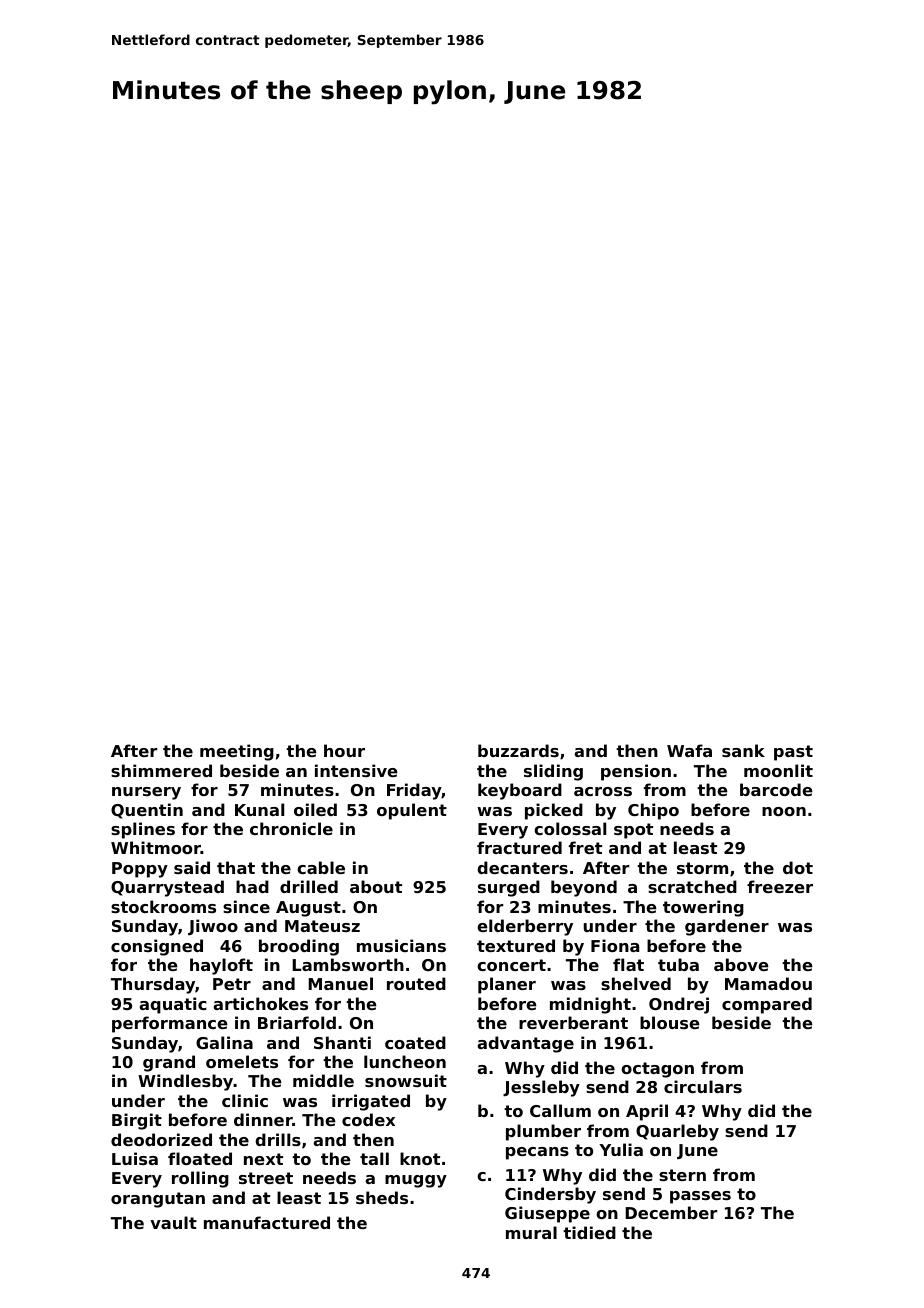  What do you see at coordinates (615, 945) in the screenshot?
I see `Fiona` at bounding box center [615, 945].
